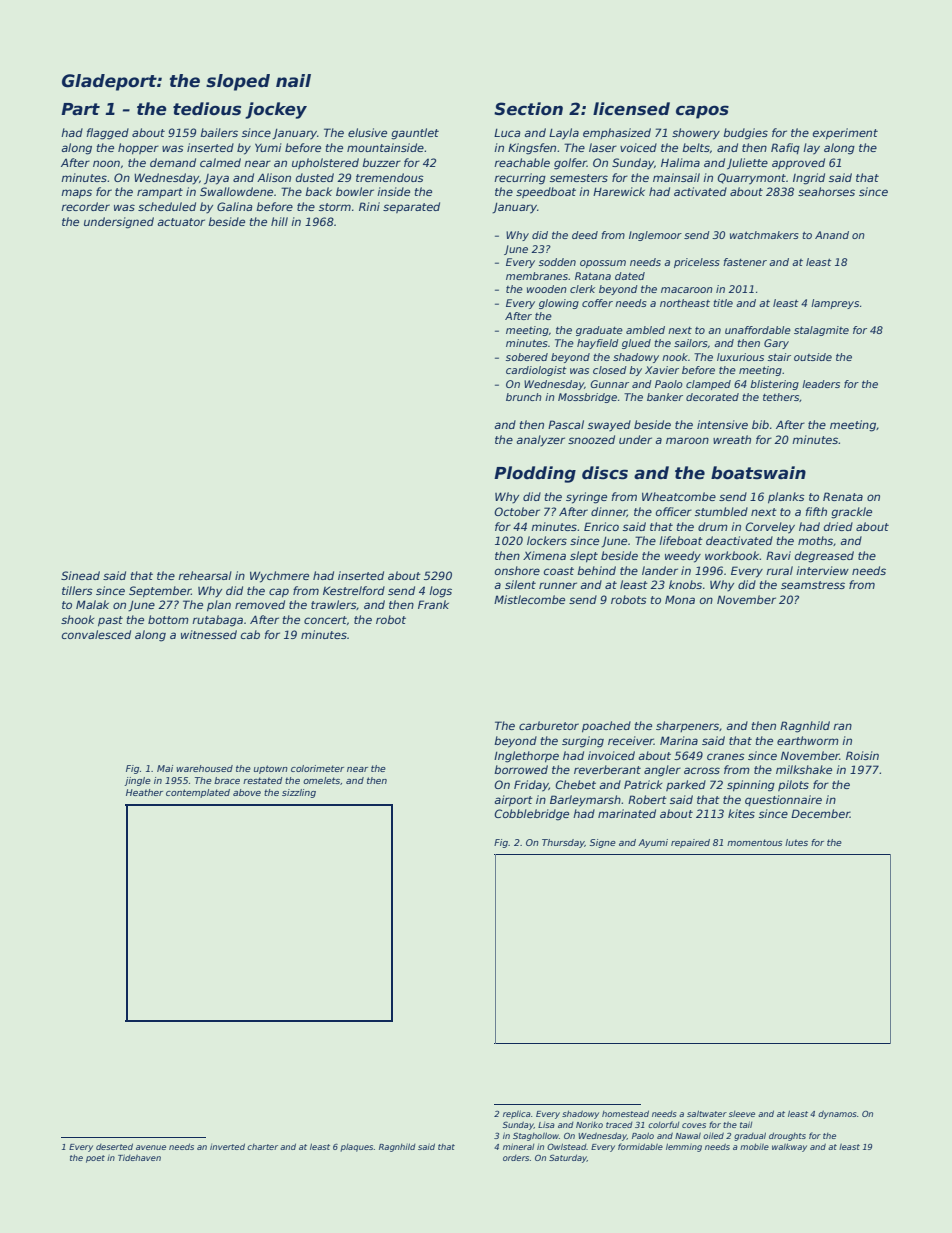 This screenshot has height=1233, width=952. Describe the element at coordinates (433, 604) in the screenshot. I see `Frank` at that location.
